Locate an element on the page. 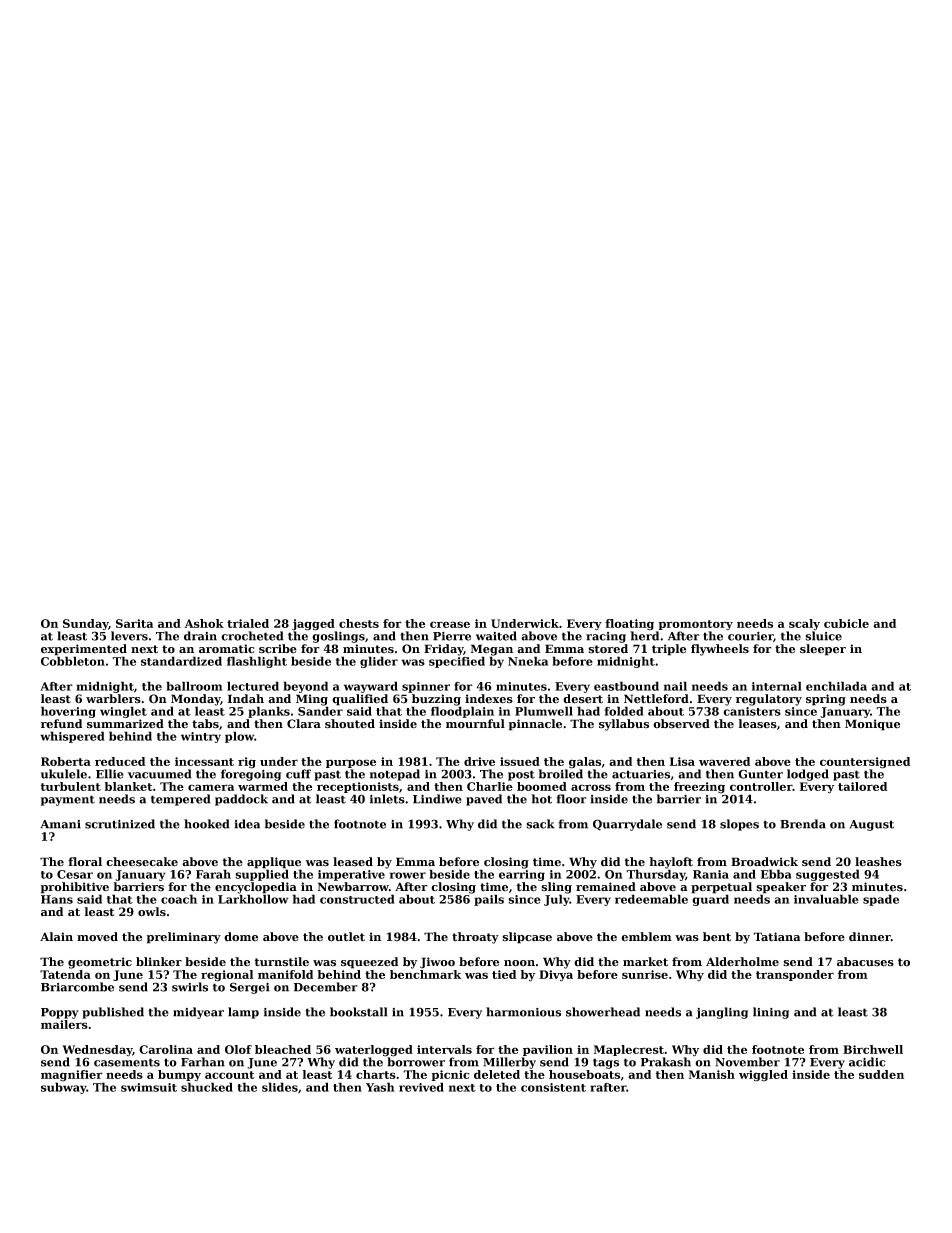 This document has height=1233, width=952. December is located at coordinates (326, 987).
